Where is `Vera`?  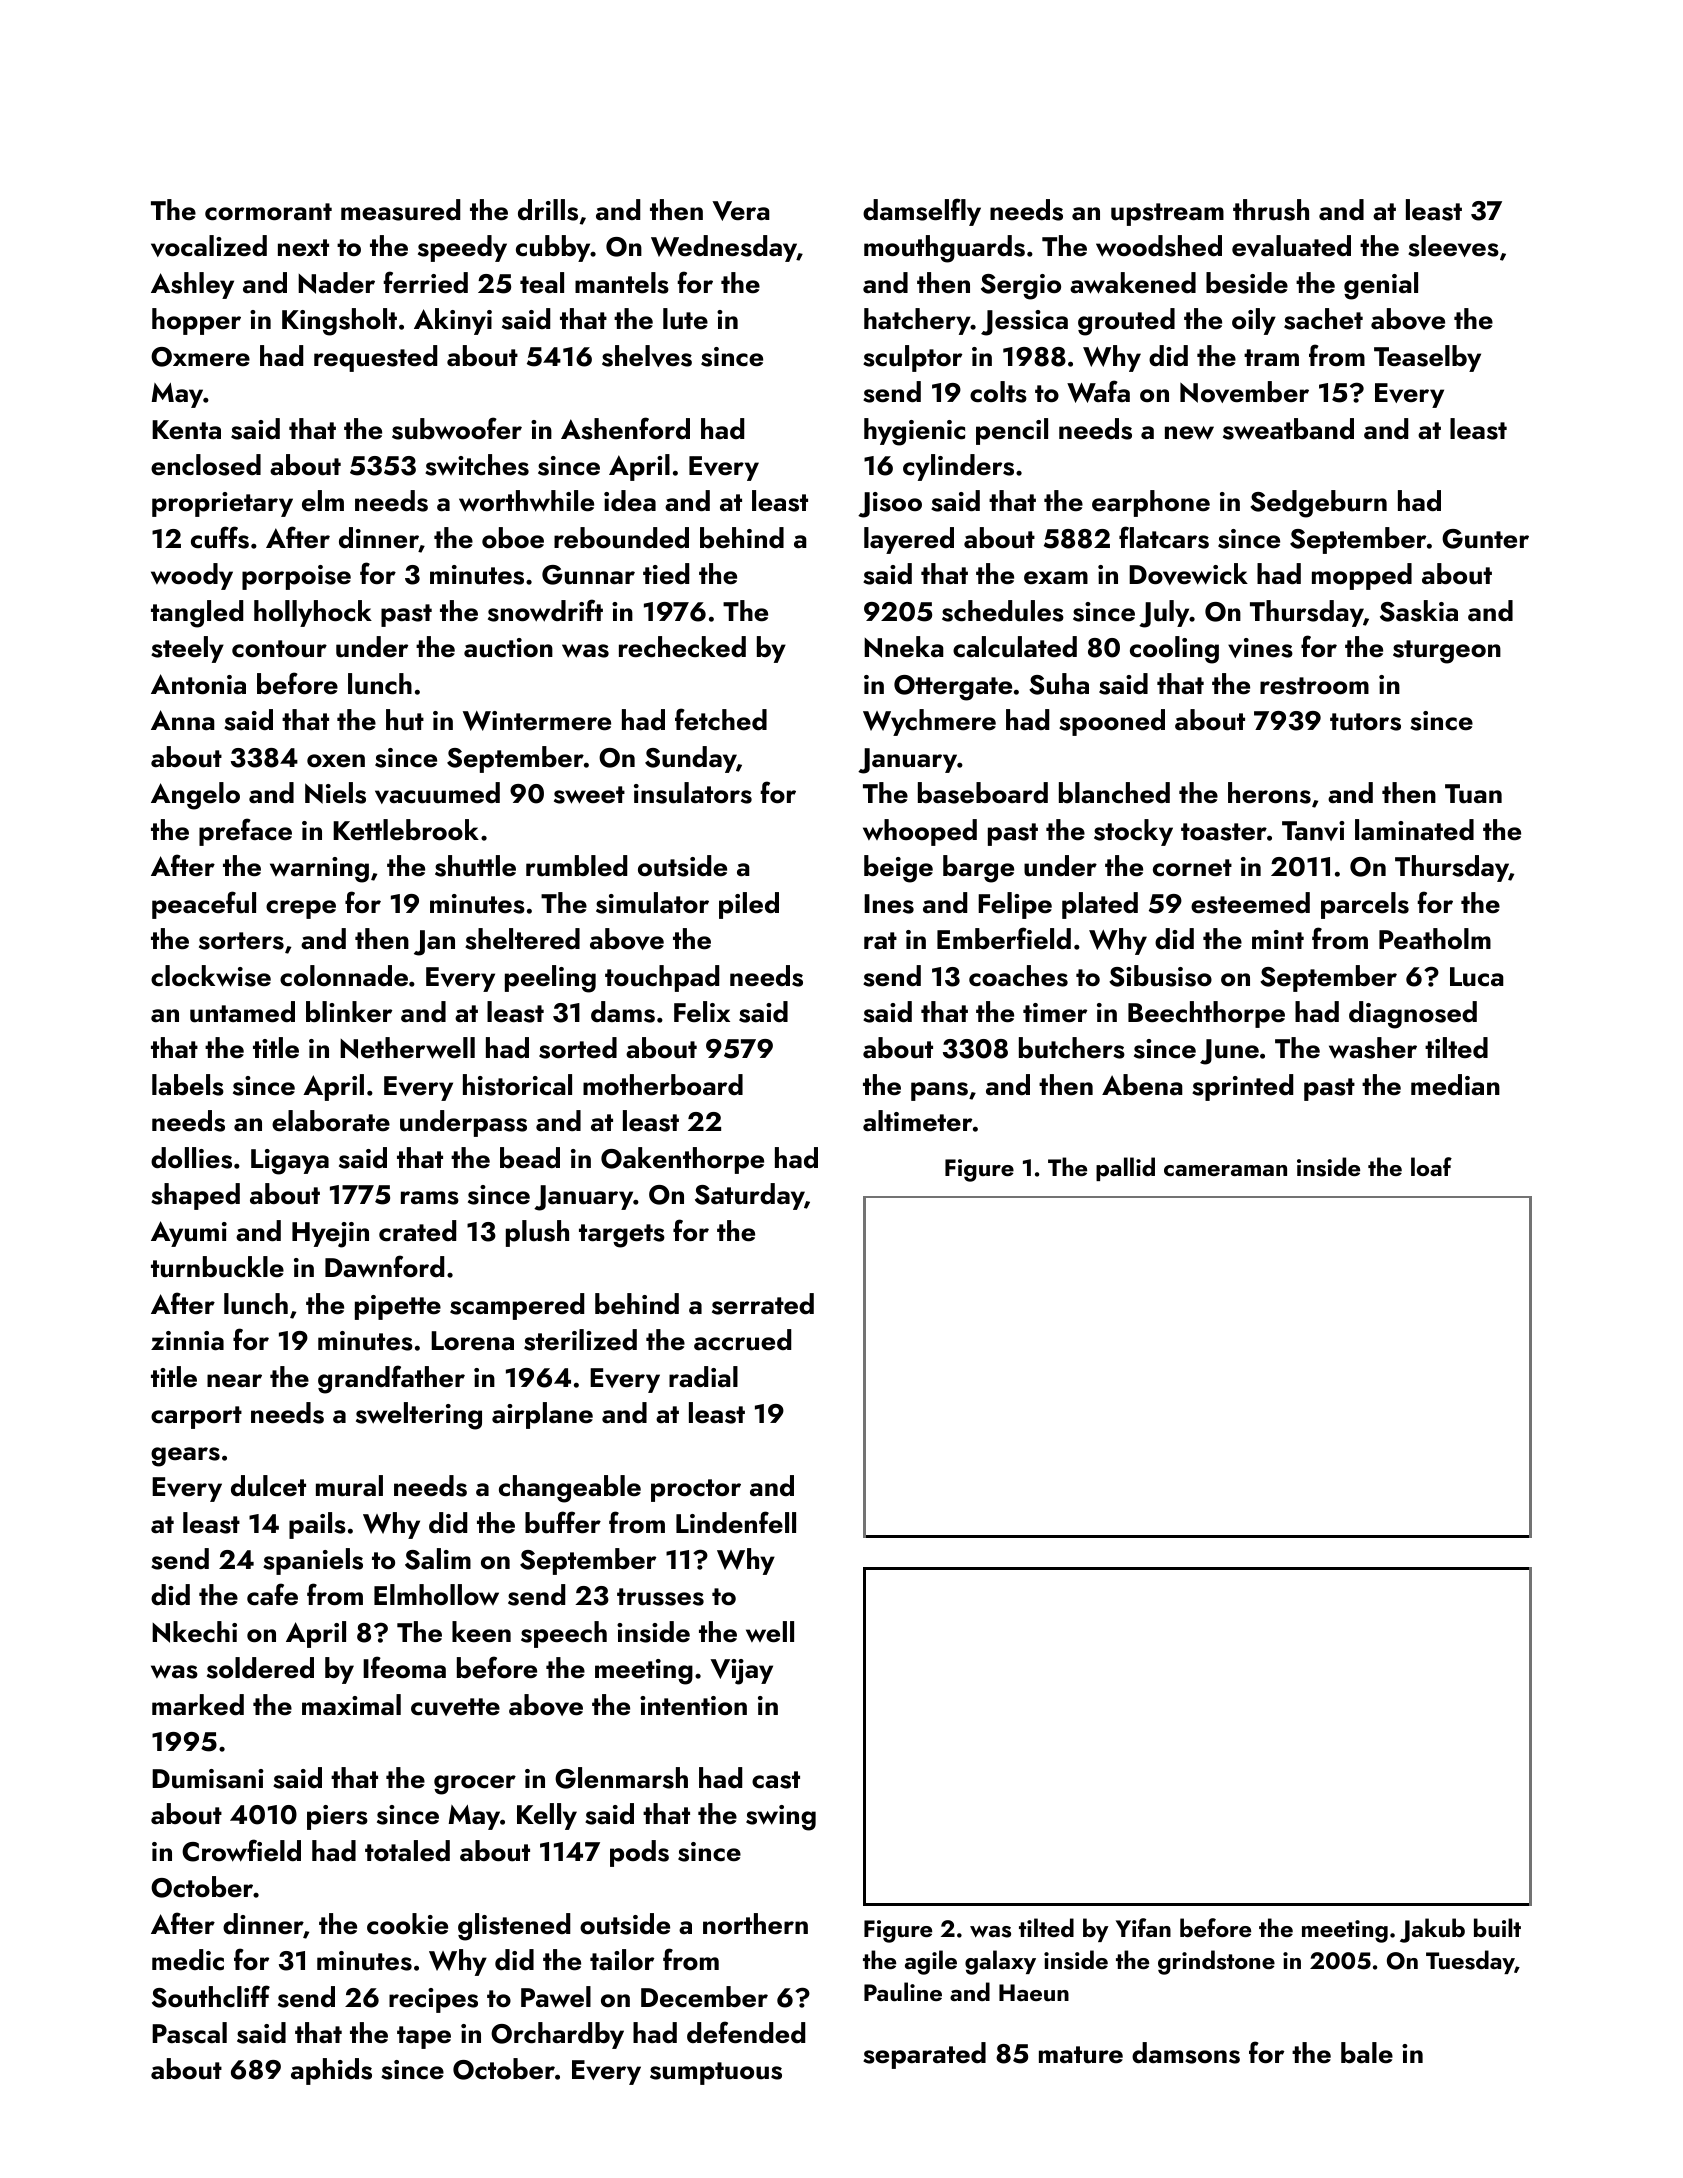
Vera is located at coordinates (741, 211).
